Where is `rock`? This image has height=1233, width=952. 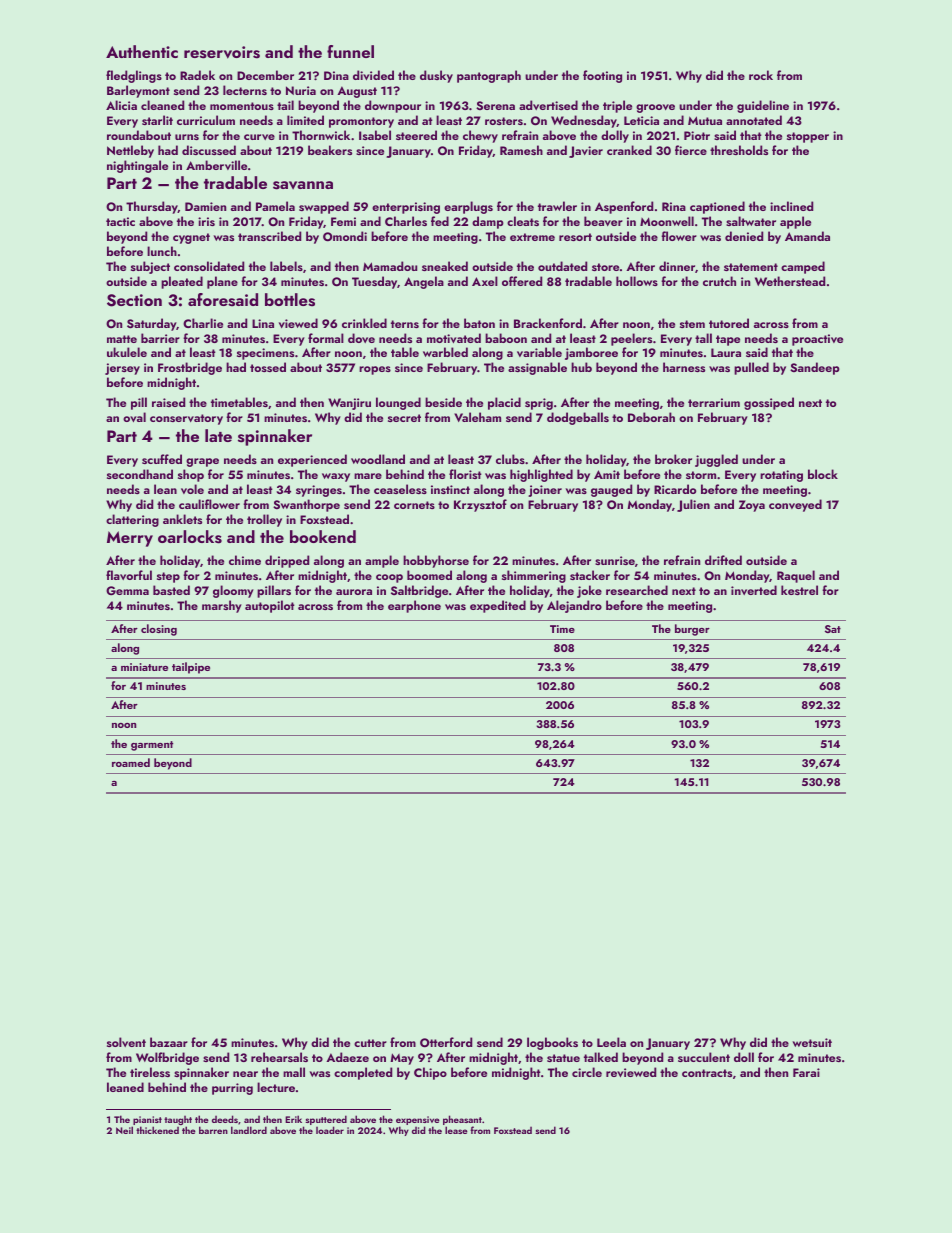
rock is located at coordinates (761, 75).
